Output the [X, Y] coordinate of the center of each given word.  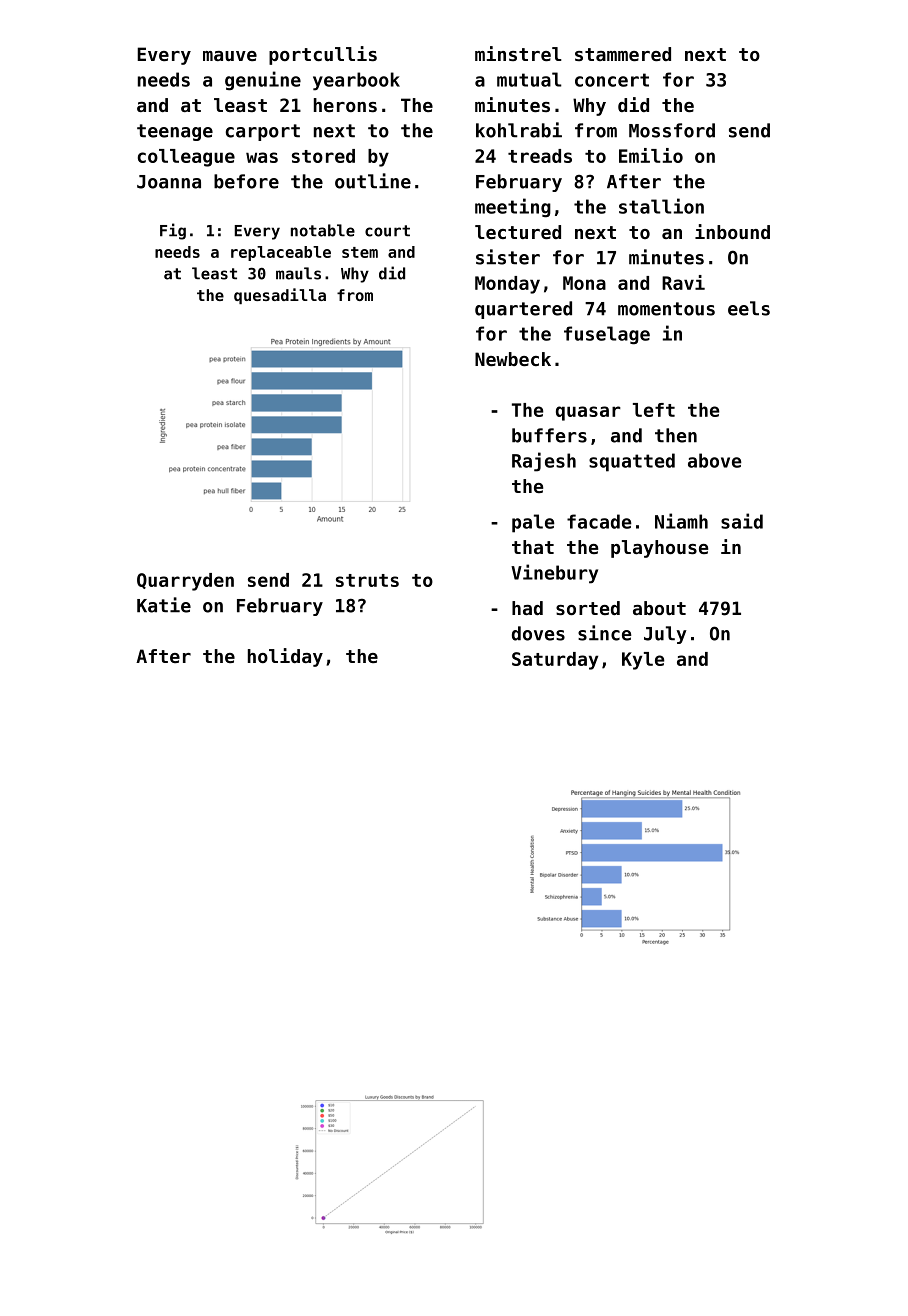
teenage [175, 132]
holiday [285, 657]
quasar [588, 413]
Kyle [643, 661]
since [604, 633]
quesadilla [280, 296]
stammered [623, 54]
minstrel [518, 53]
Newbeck [513, 359]
